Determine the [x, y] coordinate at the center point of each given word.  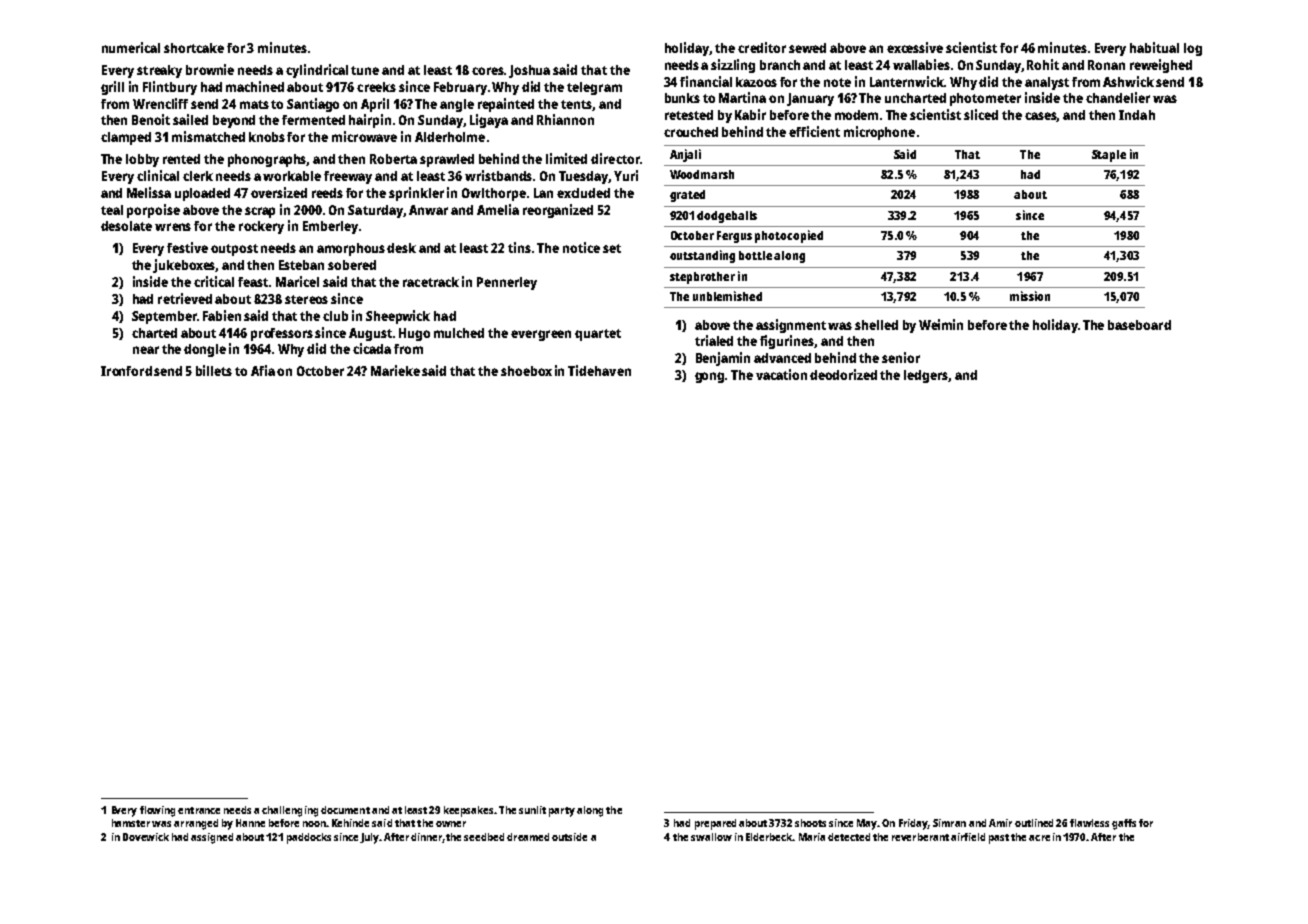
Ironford [126, 371]
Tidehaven [599, 370]
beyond [234, 121]
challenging [290, 811]
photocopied [789, 236]
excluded [583, 193]
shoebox [526, 371]
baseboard [1139, 325]
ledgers [926, 376]
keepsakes [468, 811]
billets [214, 370]
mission [1030, 296]
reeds [327, 193]
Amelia [498, 209]
